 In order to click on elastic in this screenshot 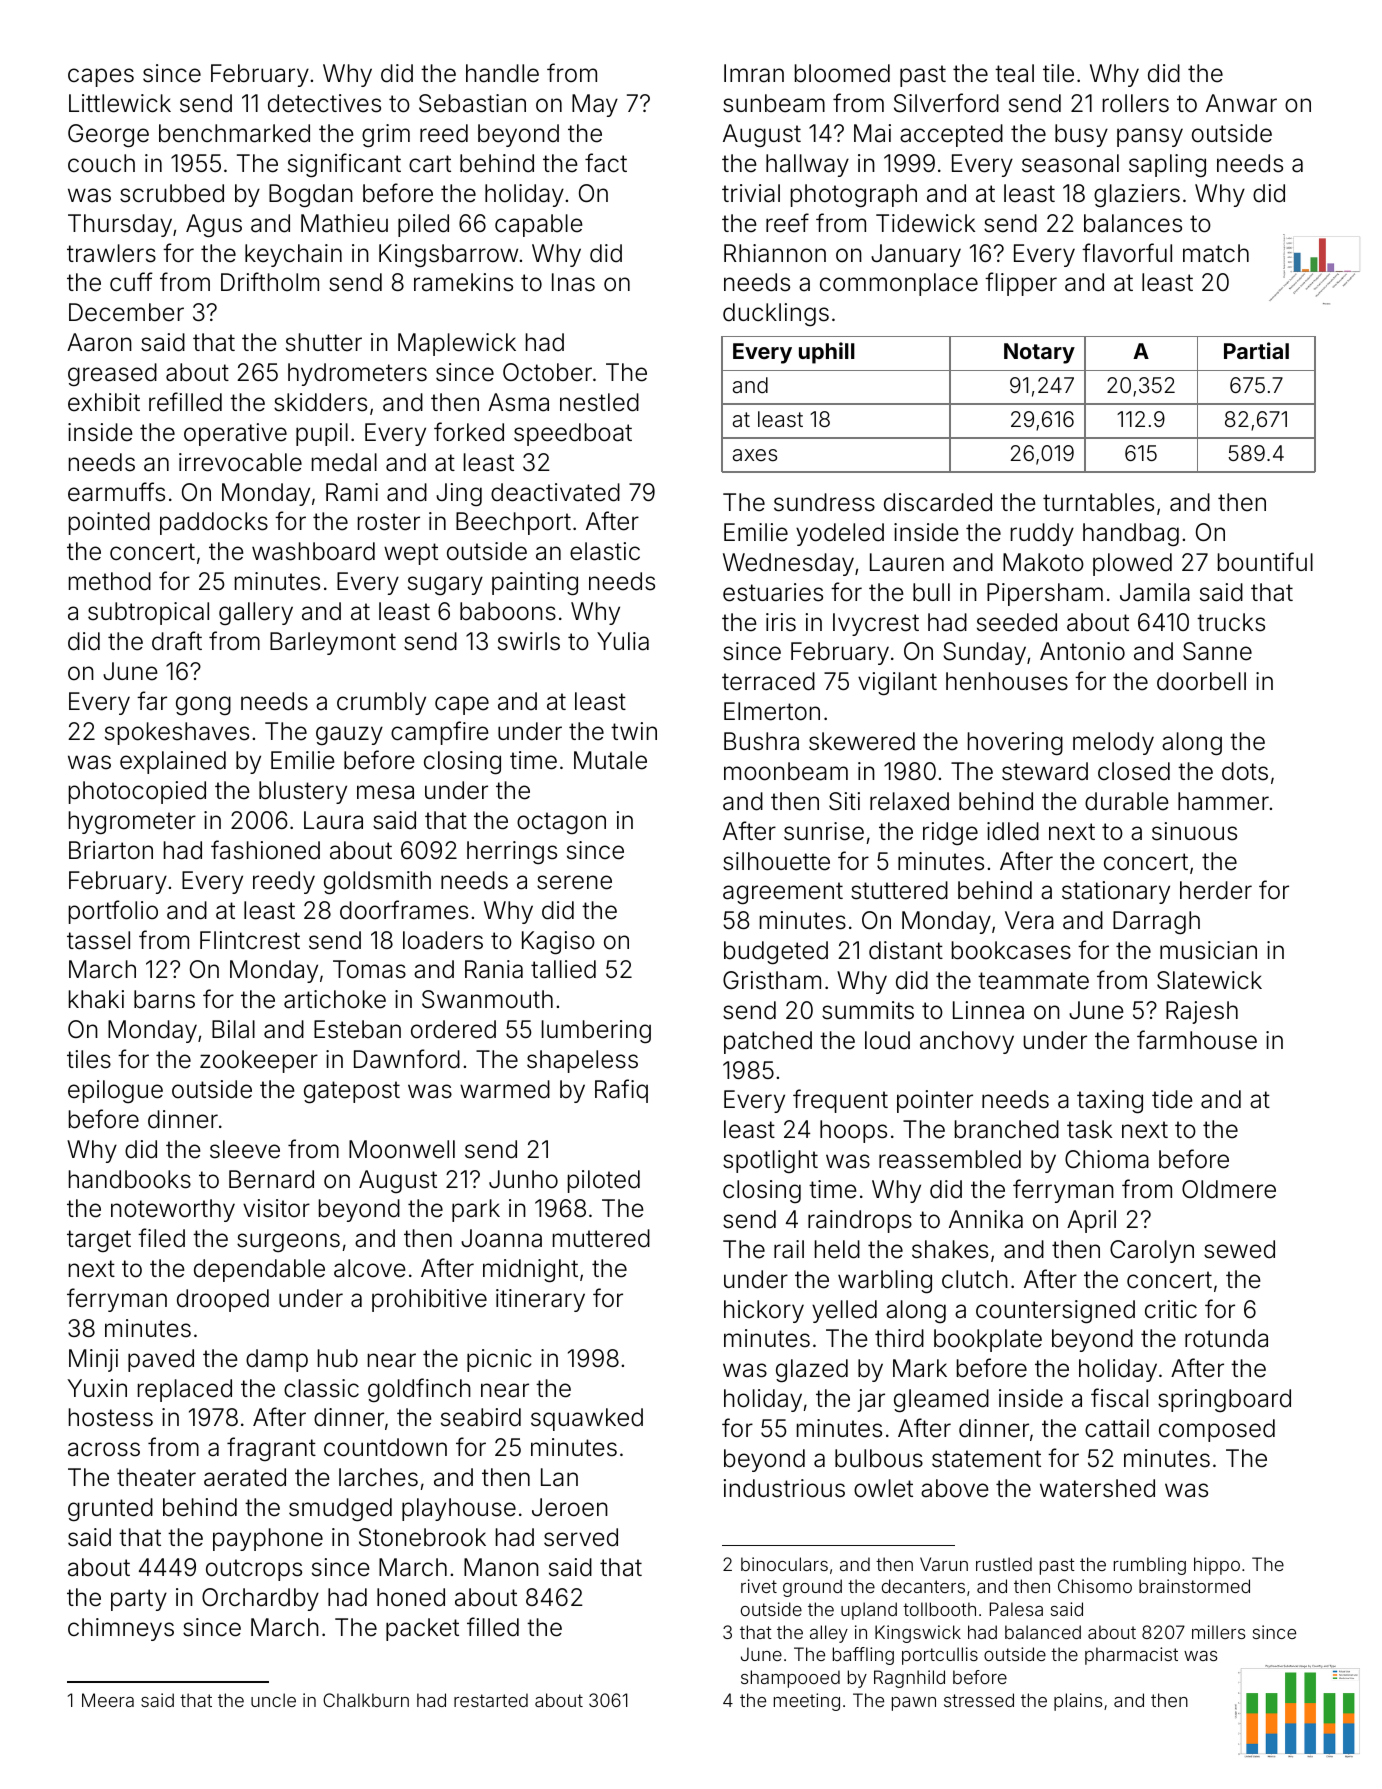, I will do `click(605, 551)`.
